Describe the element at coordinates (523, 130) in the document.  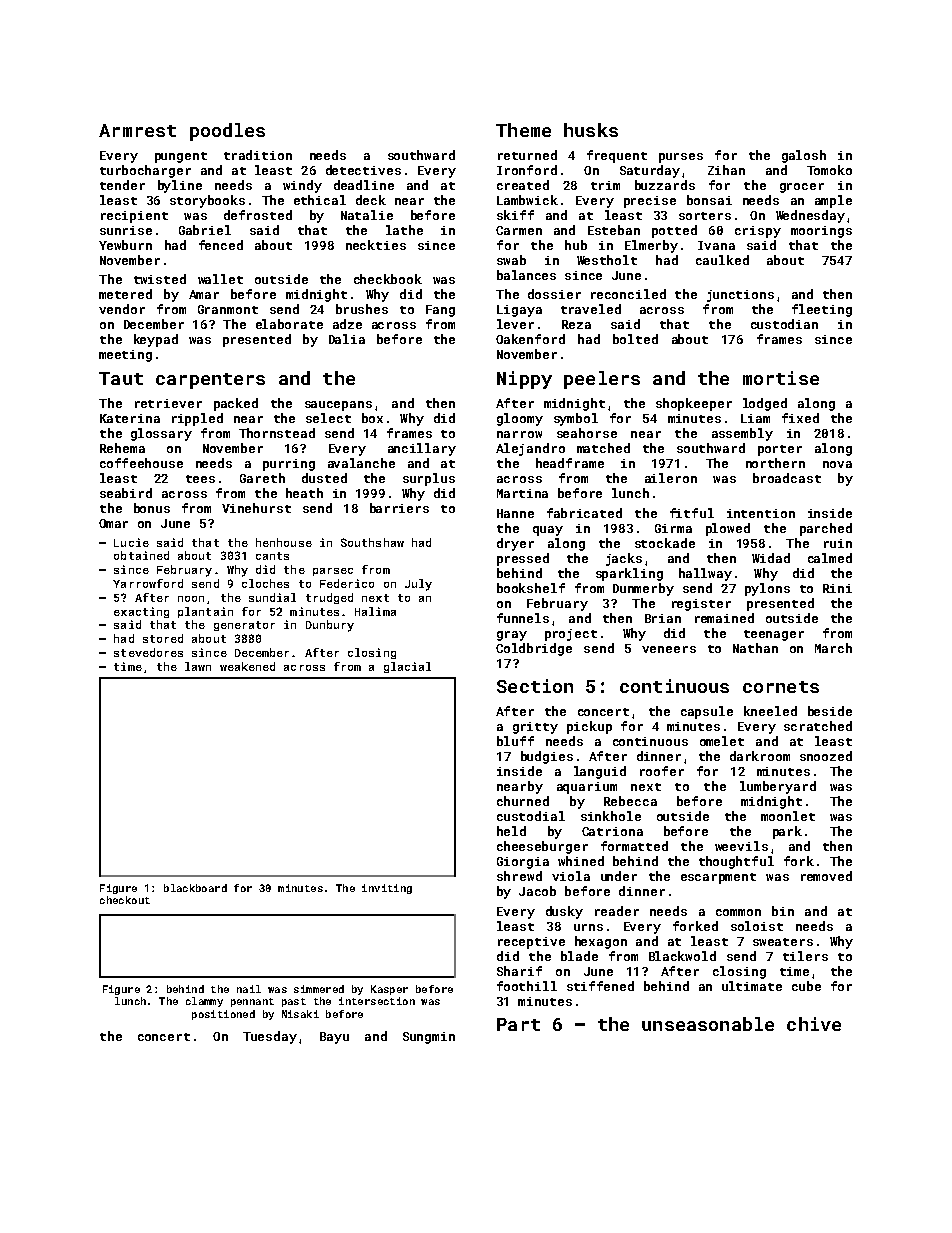
I see `Theme` at that location.
